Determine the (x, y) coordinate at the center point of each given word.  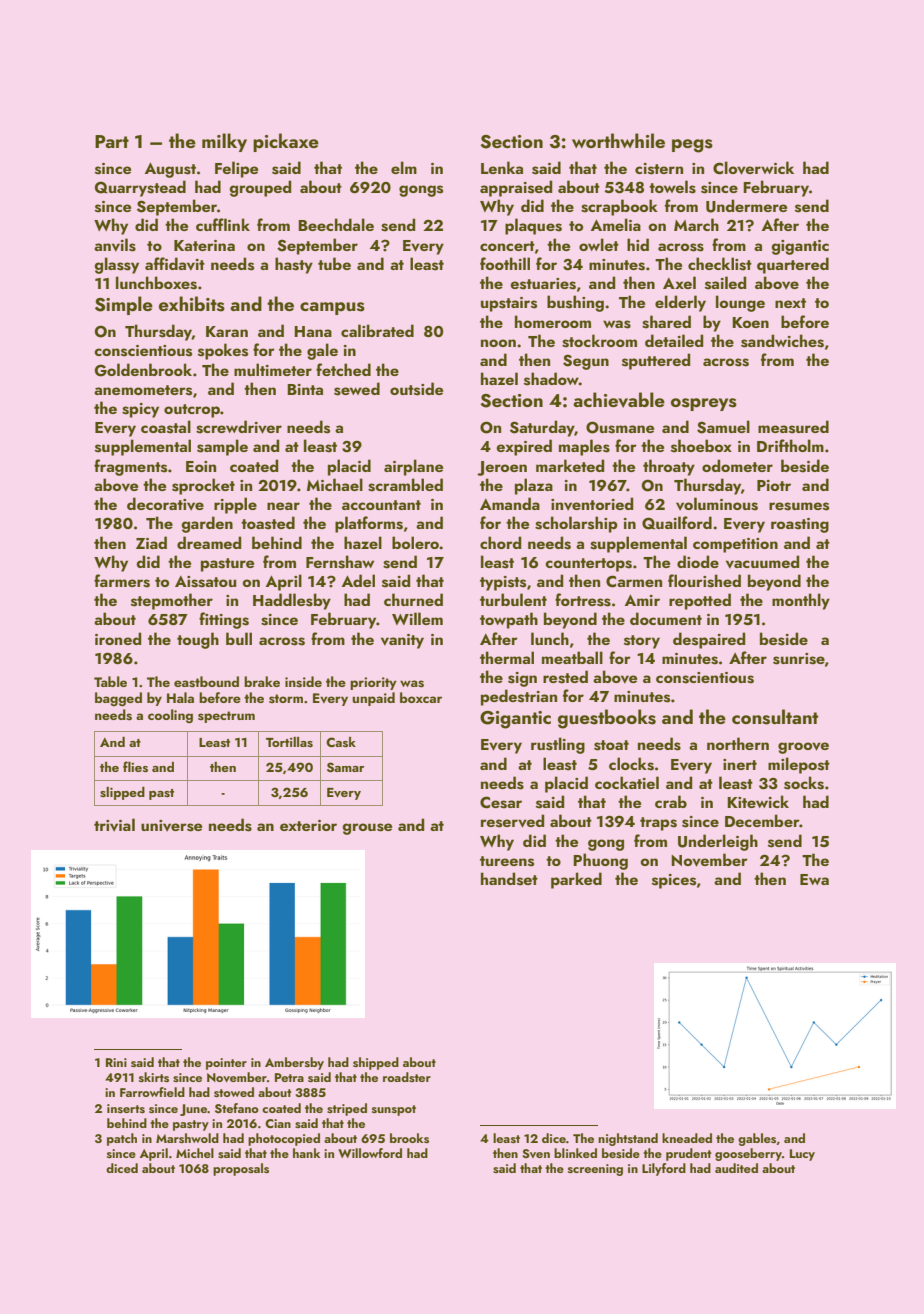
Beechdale (336, 224)
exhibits (192, 304)
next (790, 303)
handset (509, 879)
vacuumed (762, 562)
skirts (154, 1077)
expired (524, 447)
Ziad (151, 542)
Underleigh (718, 842)
